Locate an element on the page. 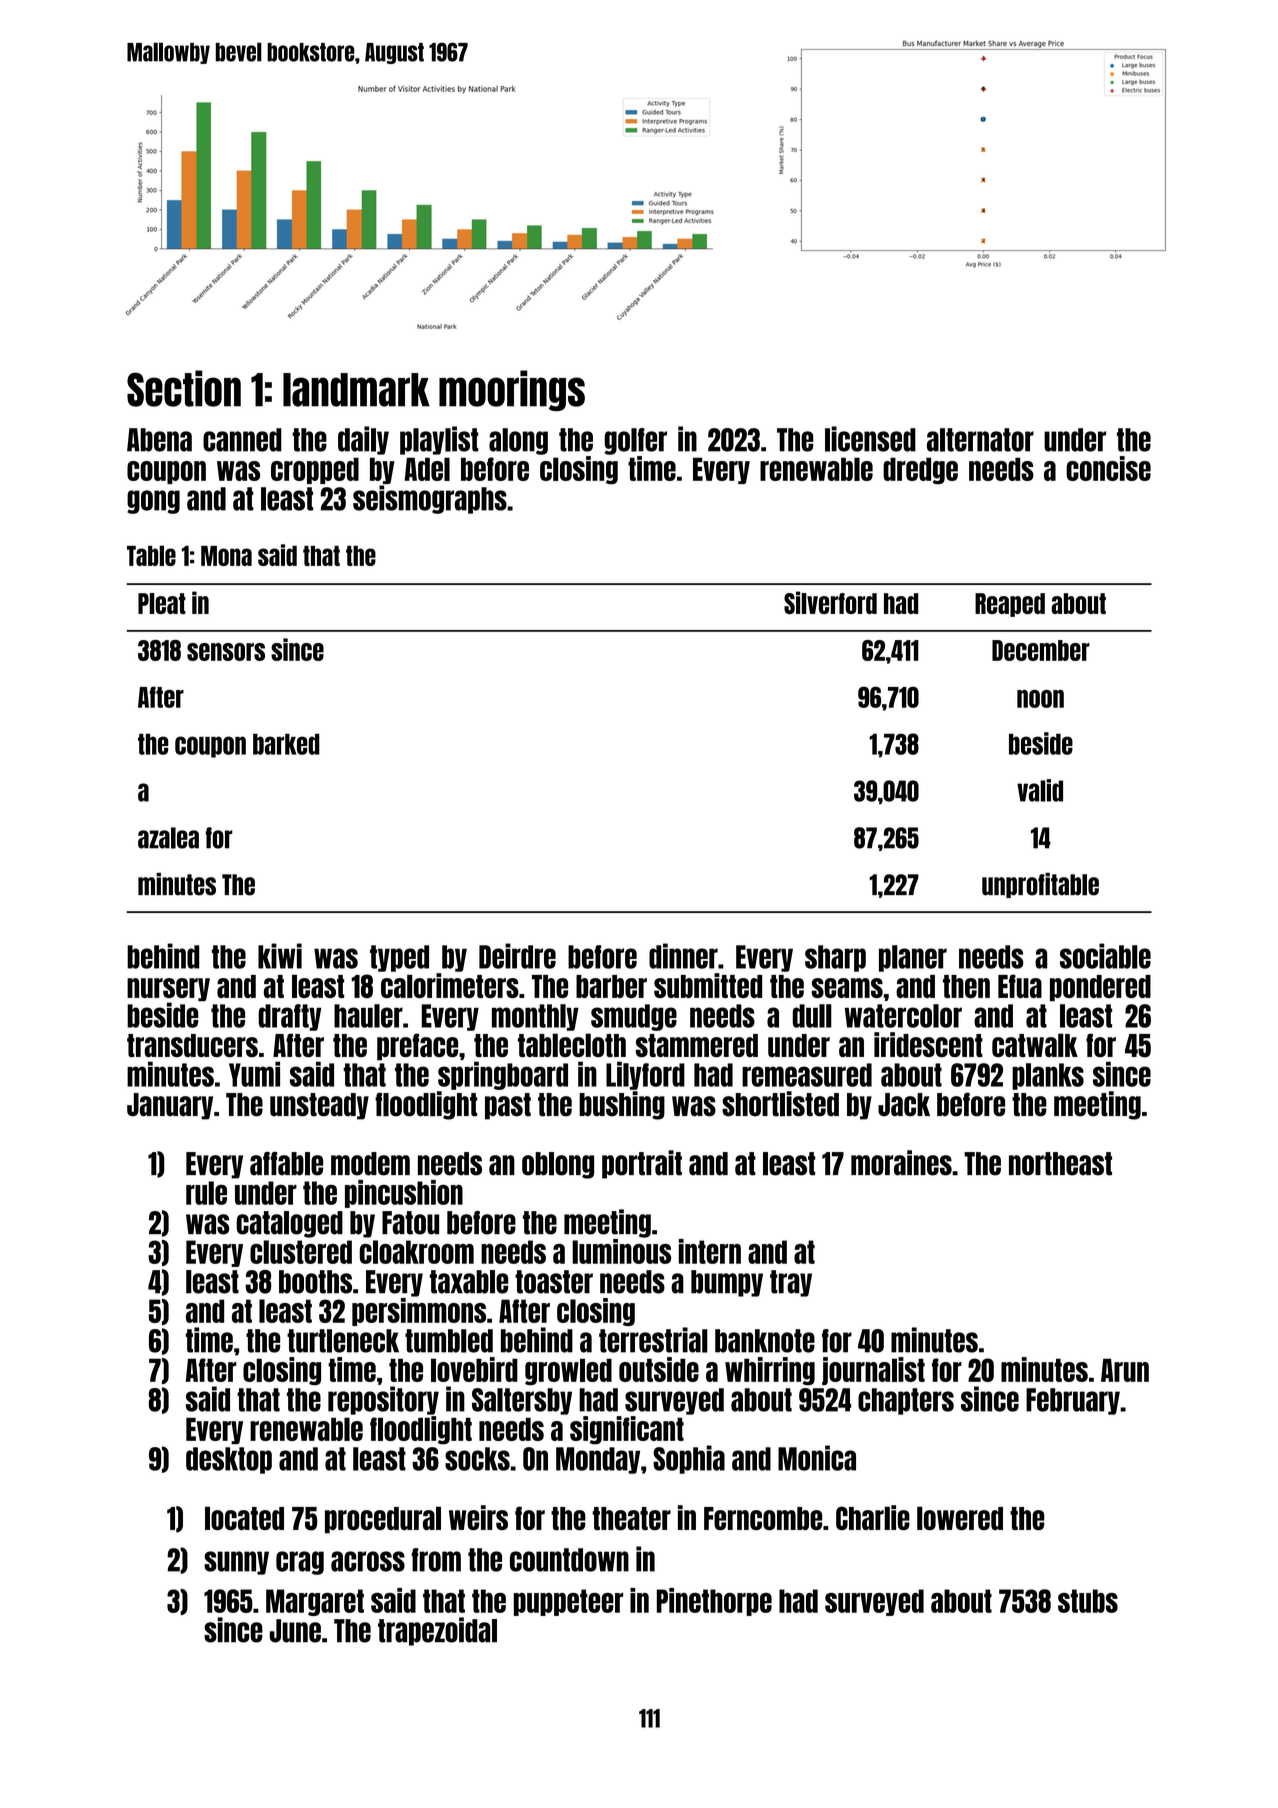  golfer is located at coordinates (635, 441).
